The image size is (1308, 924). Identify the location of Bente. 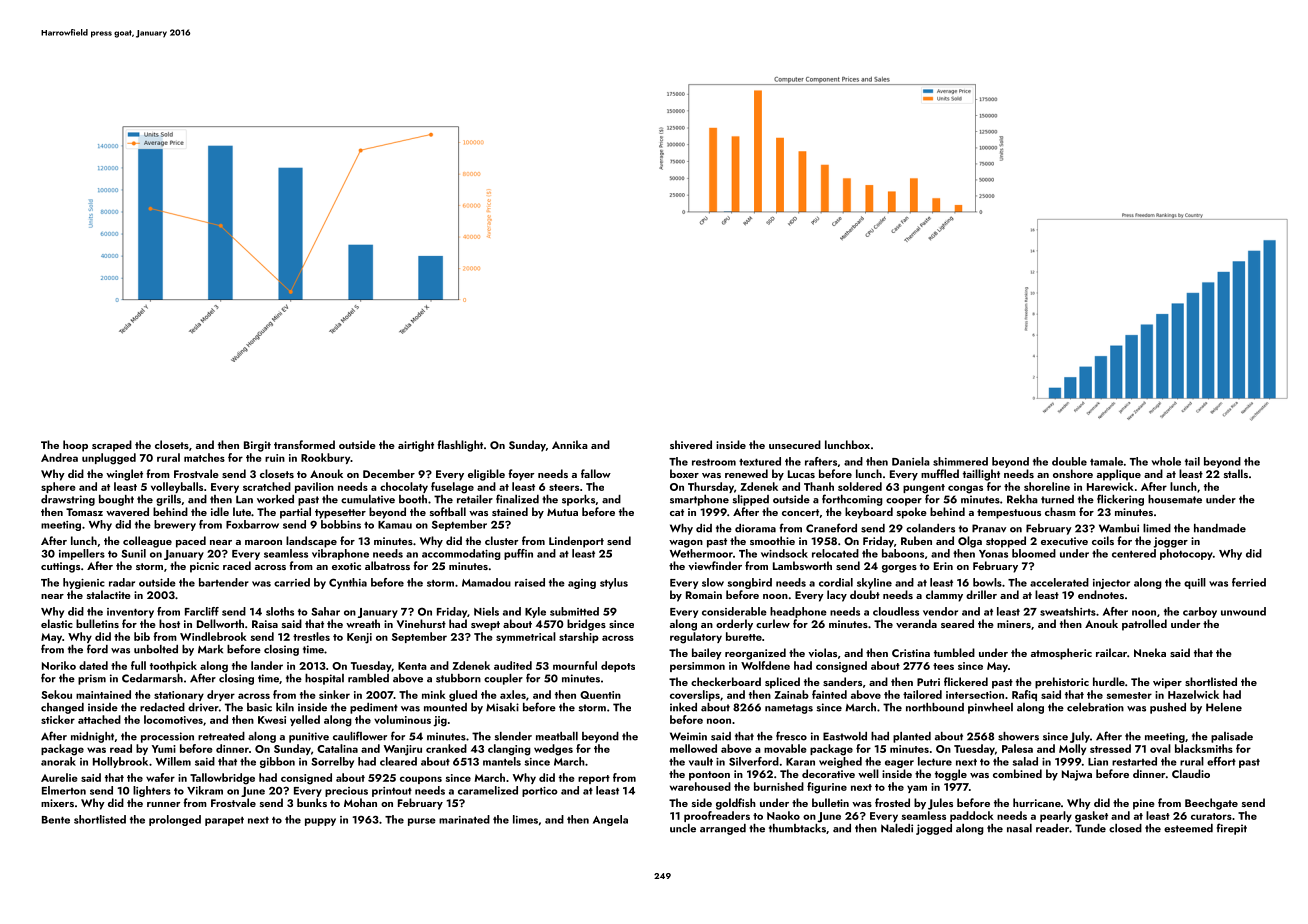
(56, 820).
